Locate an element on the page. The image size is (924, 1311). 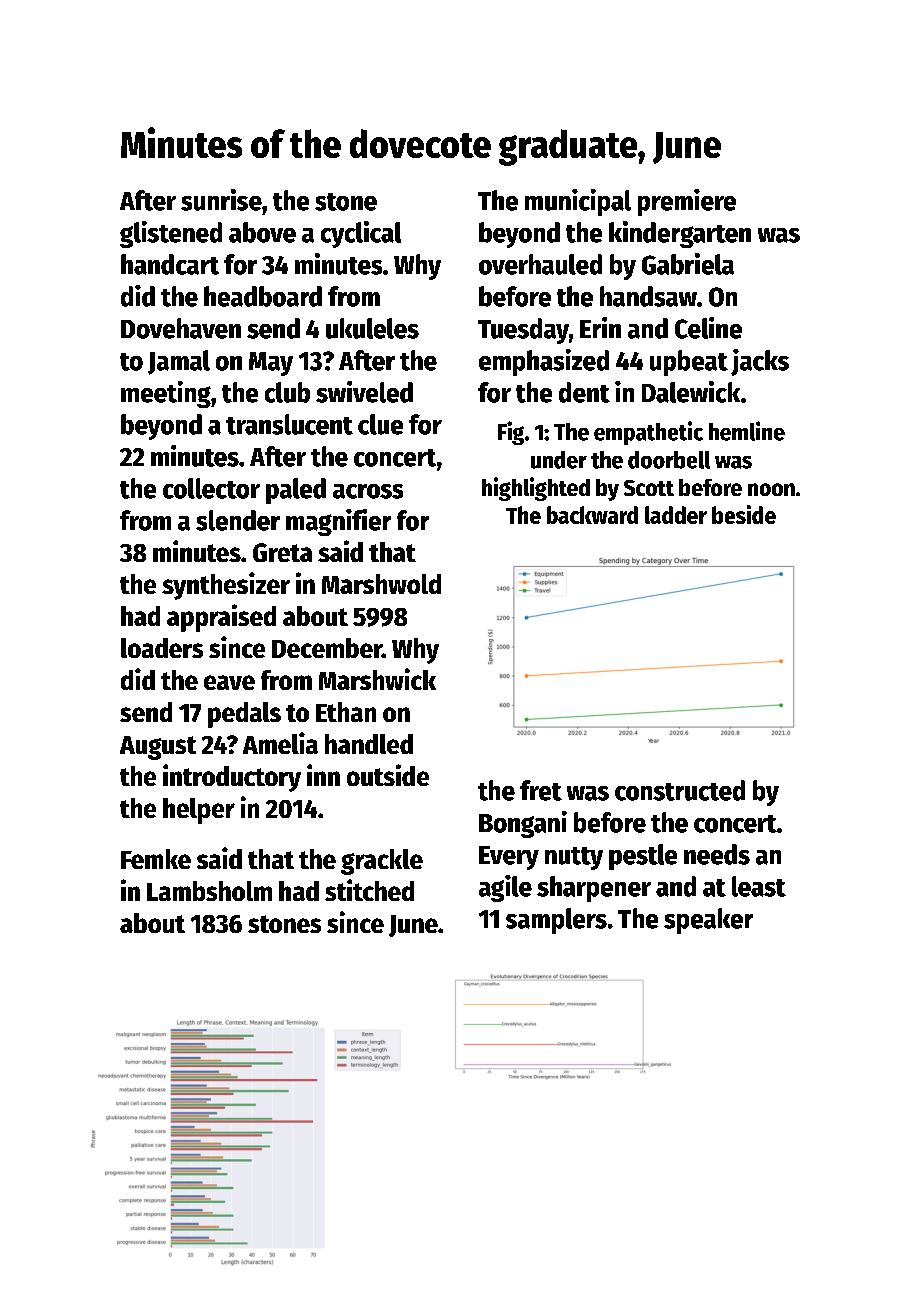
Lambsholm is located at coordinates (209, 891).
